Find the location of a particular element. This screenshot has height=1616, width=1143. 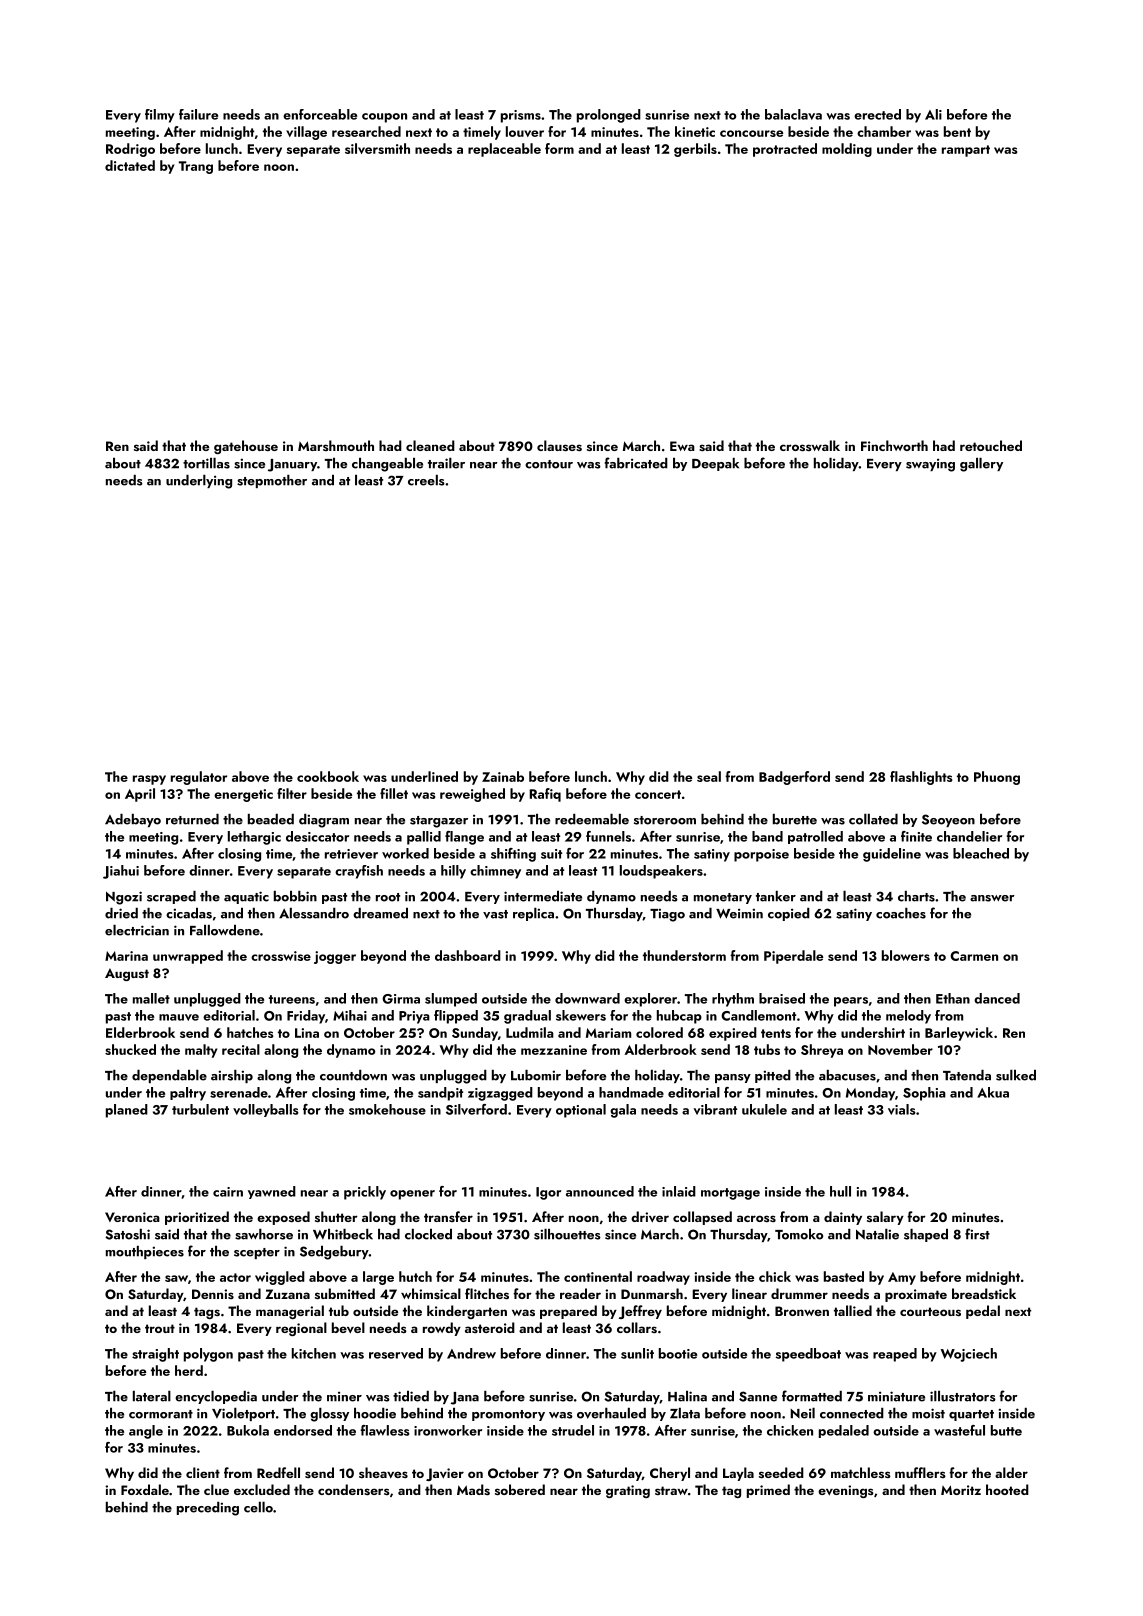

rampart is located at coordinates (966, 151).
